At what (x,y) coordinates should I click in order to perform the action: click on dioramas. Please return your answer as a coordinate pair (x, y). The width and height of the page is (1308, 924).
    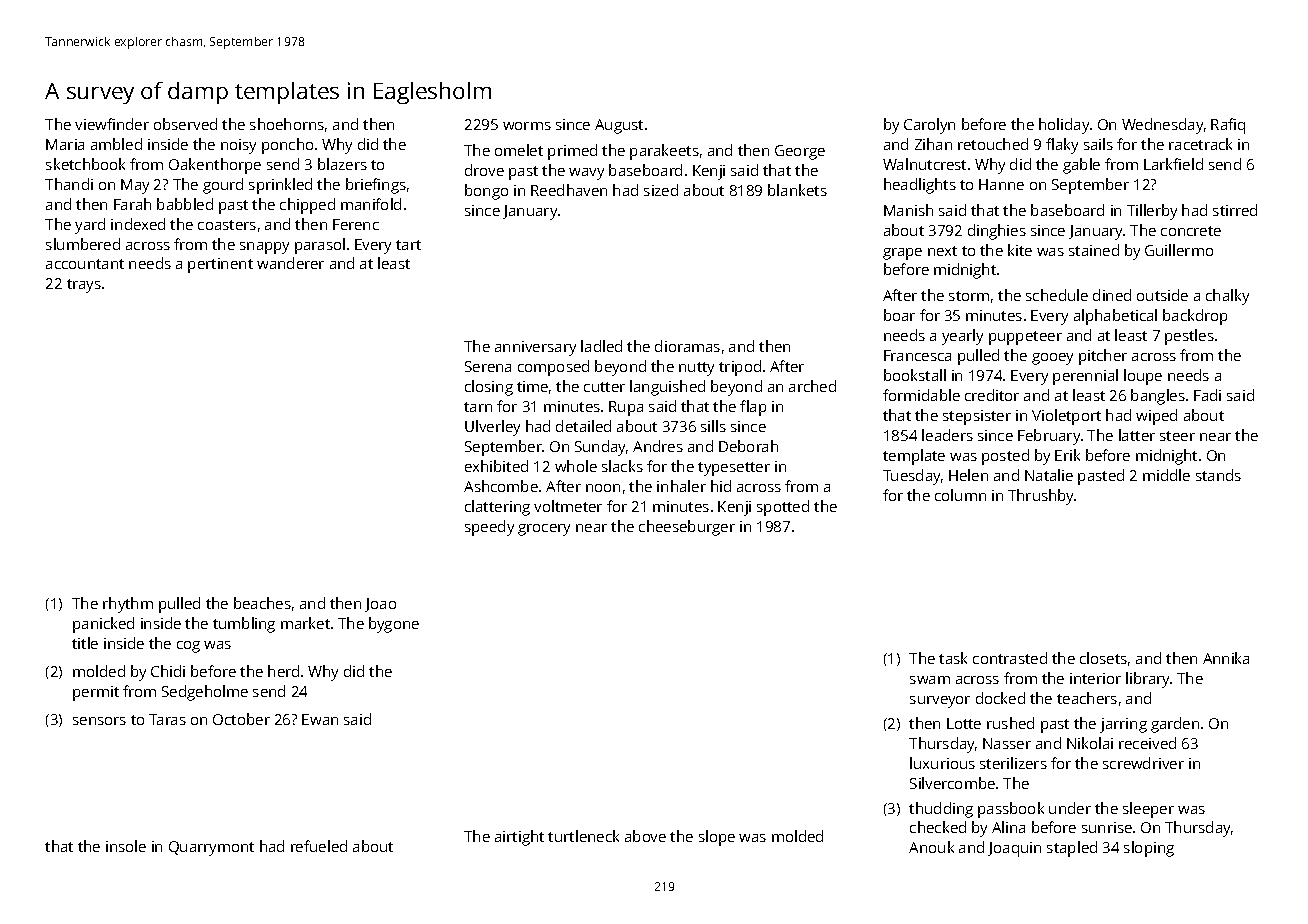
    Looking at the image, I should click on (687, 346).
